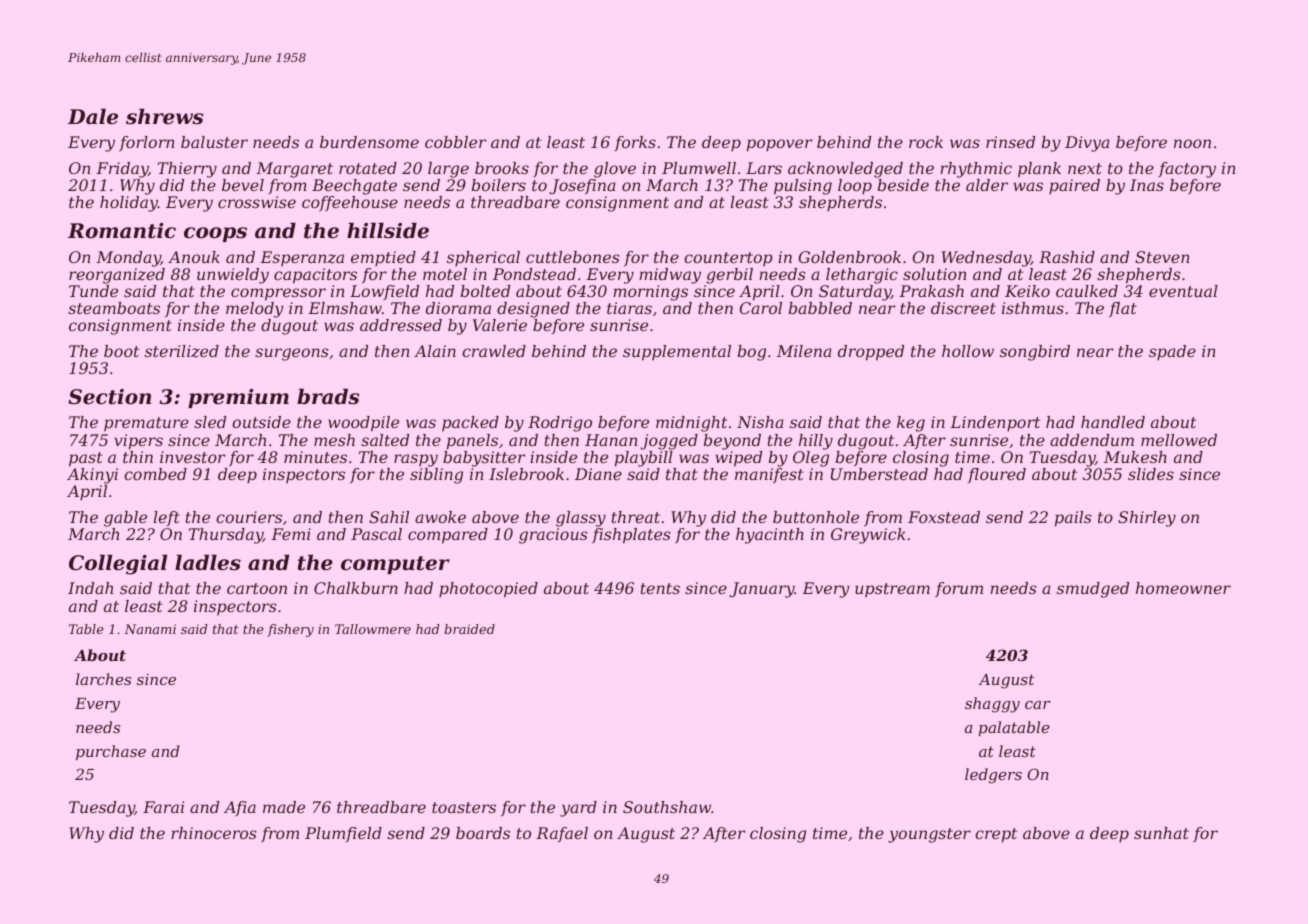 This page has height=924, width=1308. Describe the element at coordinates (472, 442) in the page. I see `panels` at that location.
